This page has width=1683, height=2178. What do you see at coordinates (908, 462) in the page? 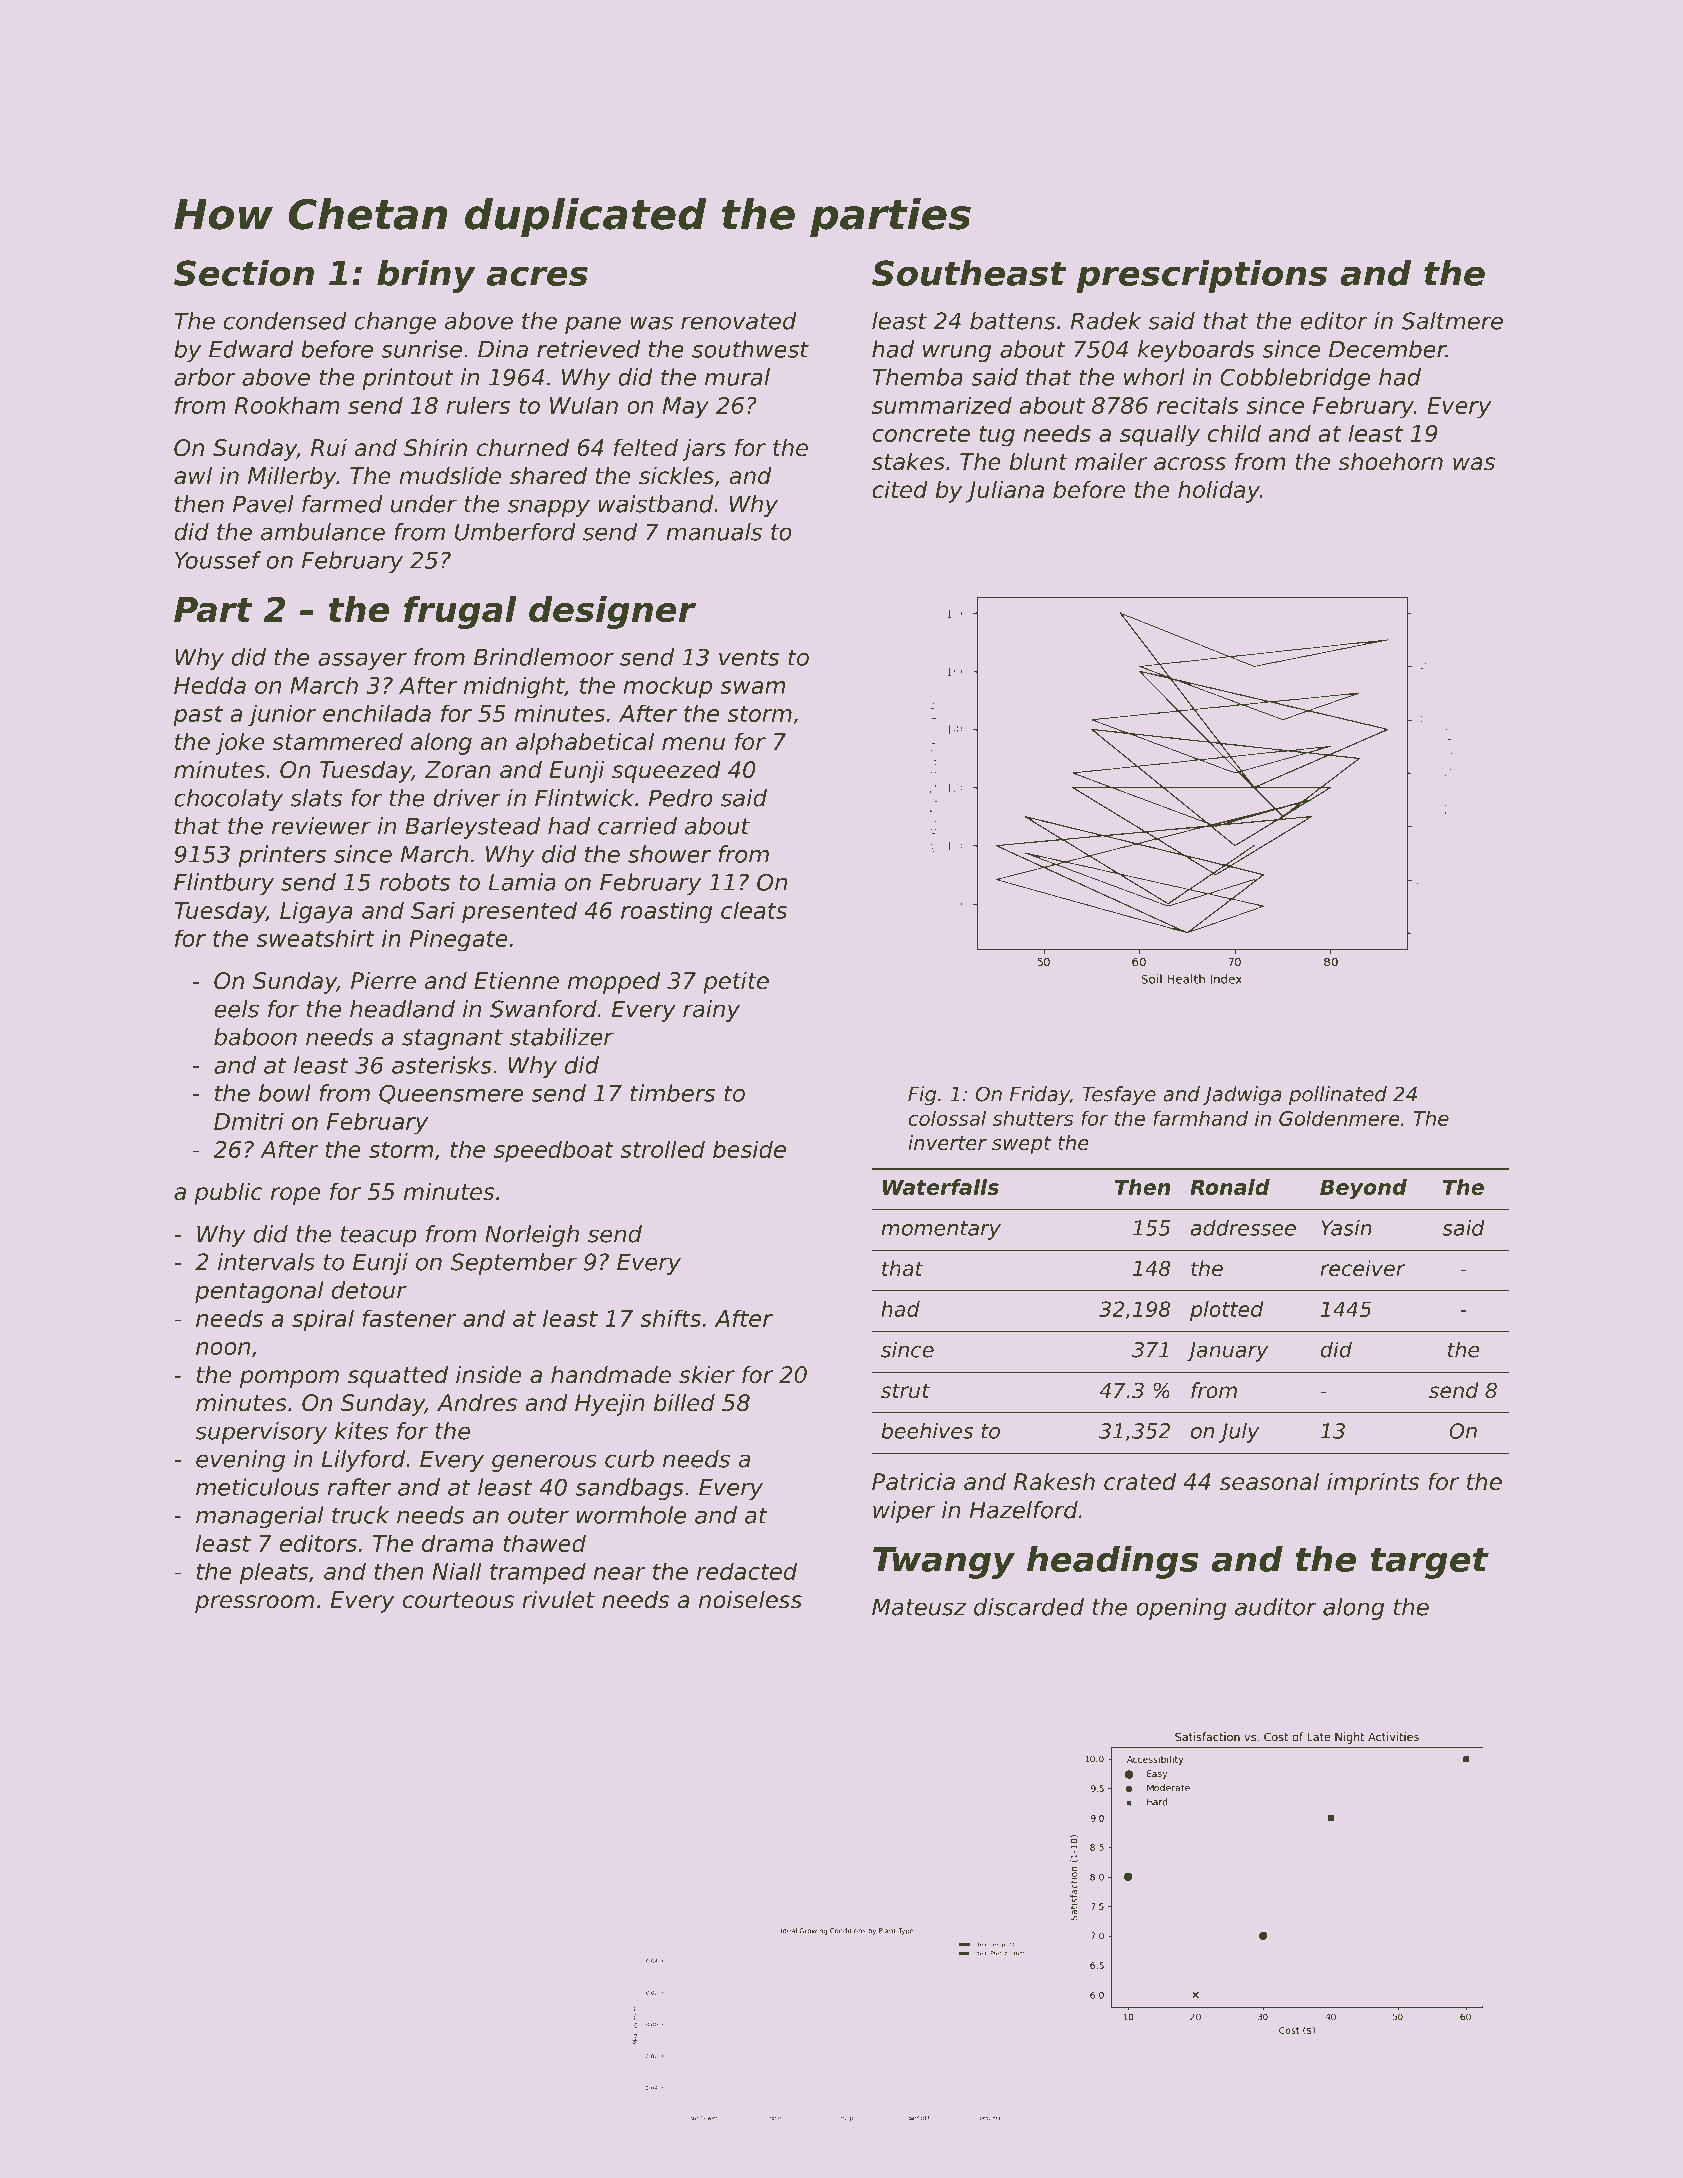
I see `stakes` at bounding box center [908, 462].
